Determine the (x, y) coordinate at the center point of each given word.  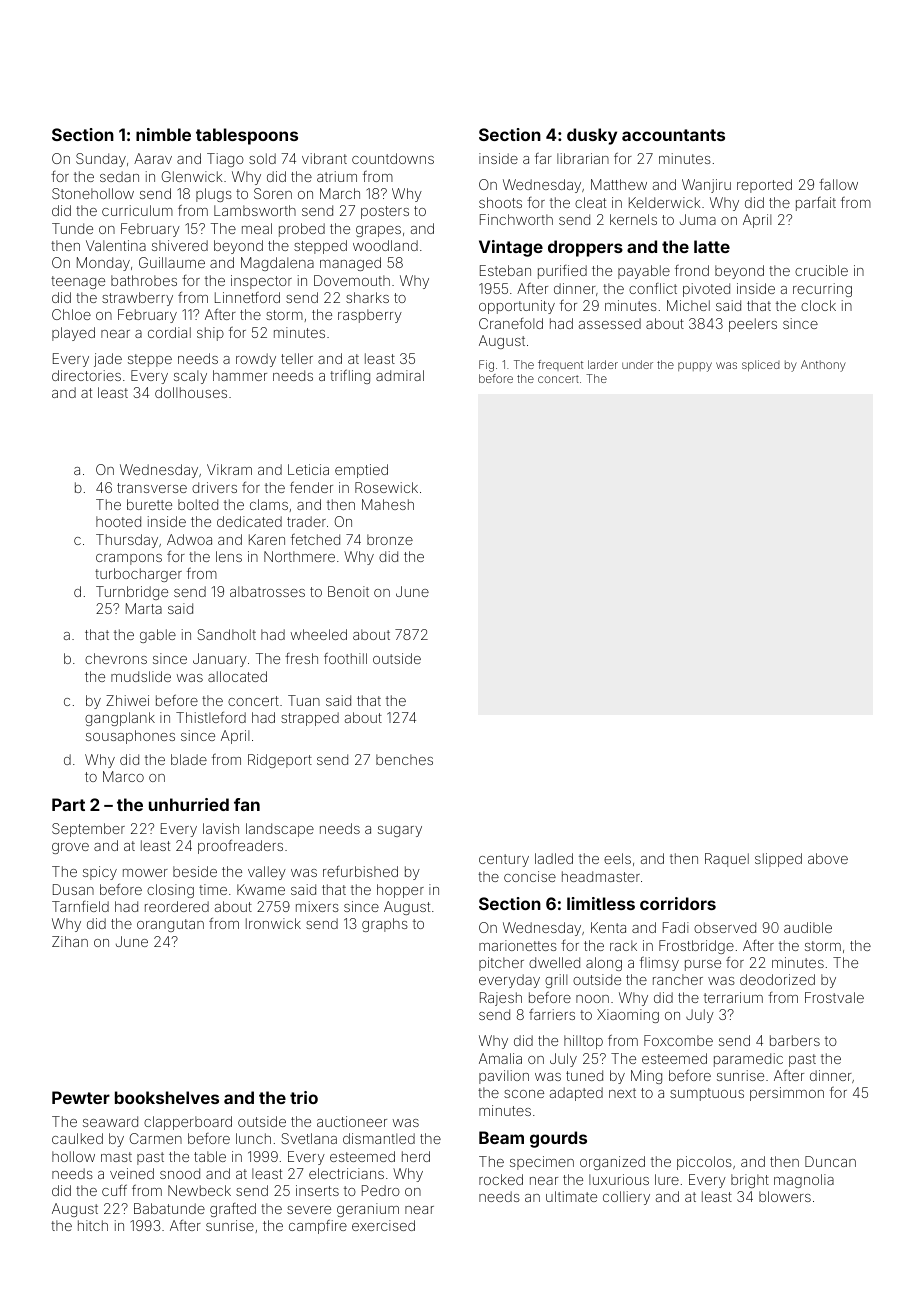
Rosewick (386, 487)
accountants (673, 135)
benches (404, 759)
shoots (500, 202)
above (828, 858)
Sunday (101, 160)
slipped (778, 860)
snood (180, 1173)
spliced (761, 365)
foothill (345, 658)
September (88, 830)
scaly (190, 377)
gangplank (120, 719)
